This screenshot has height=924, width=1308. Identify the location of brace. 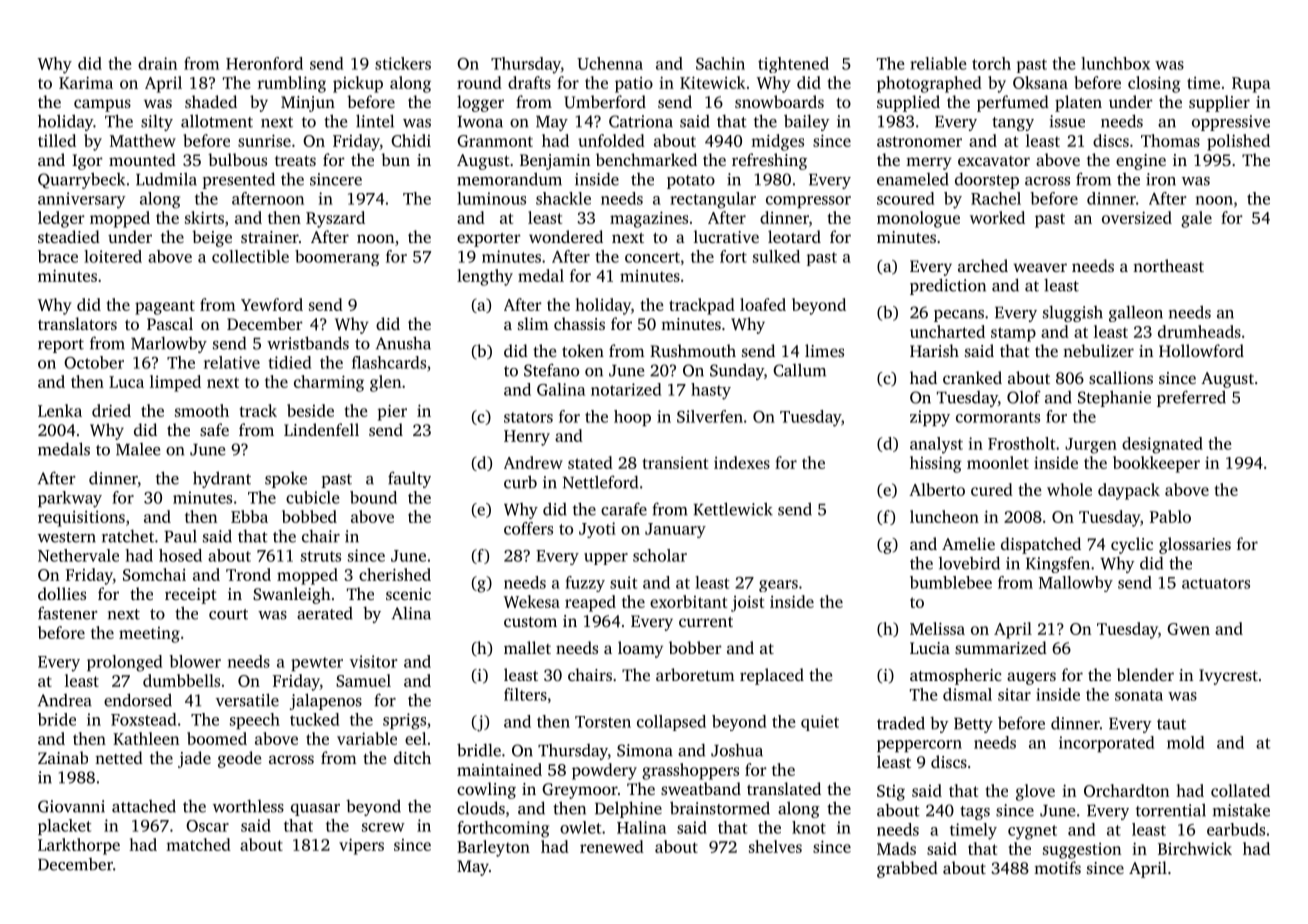
(58, 256).
